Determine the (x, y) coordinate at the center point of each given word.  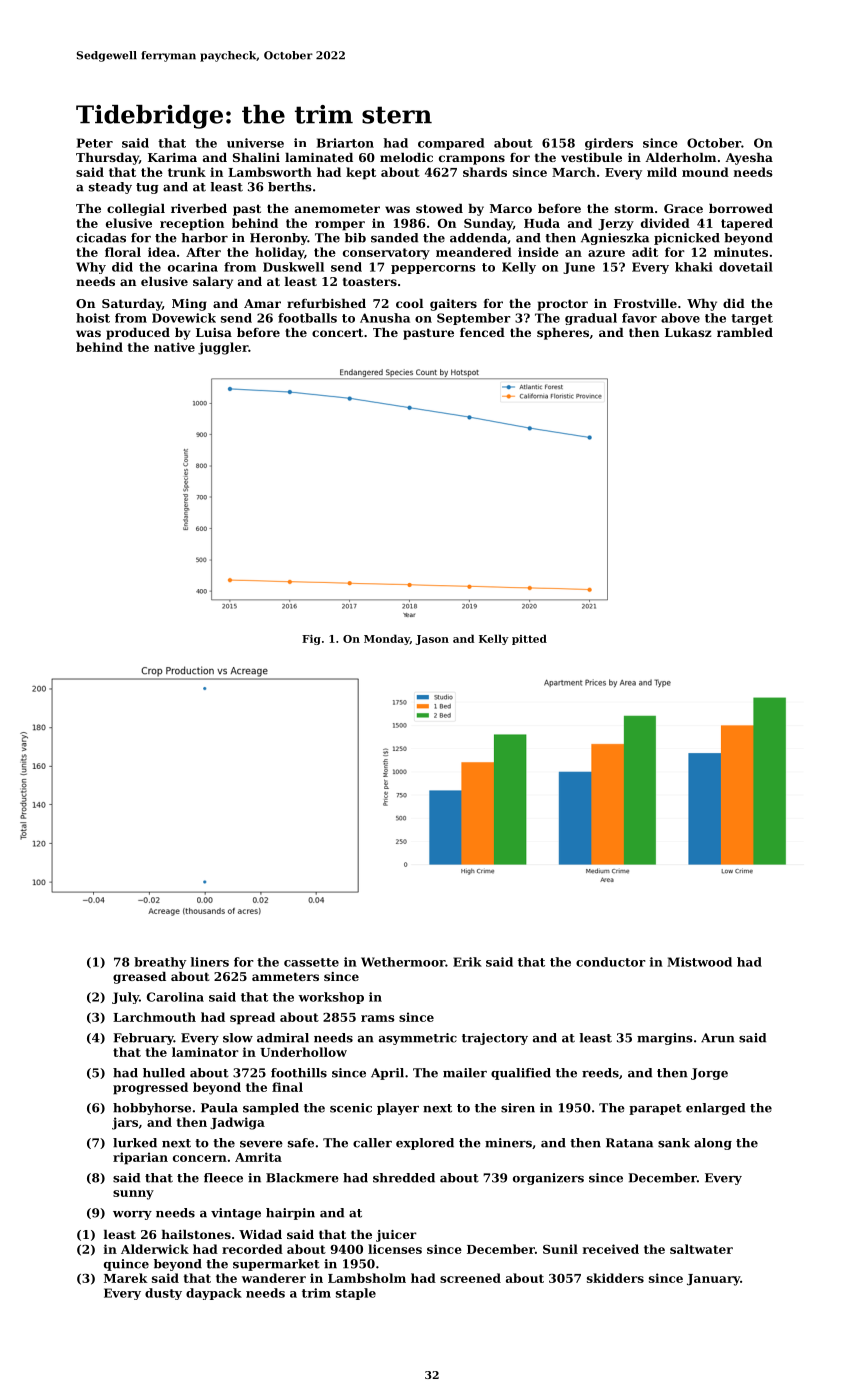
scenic (351, 1108)
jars (125, 1123)
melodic (406, 157)
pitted (529, 639)
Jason (432, 640)
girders (609, 144)
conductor (611, 962)
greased (139, 978)
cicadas (101, 238)
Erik (467, 962)
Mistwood (700, 962)
